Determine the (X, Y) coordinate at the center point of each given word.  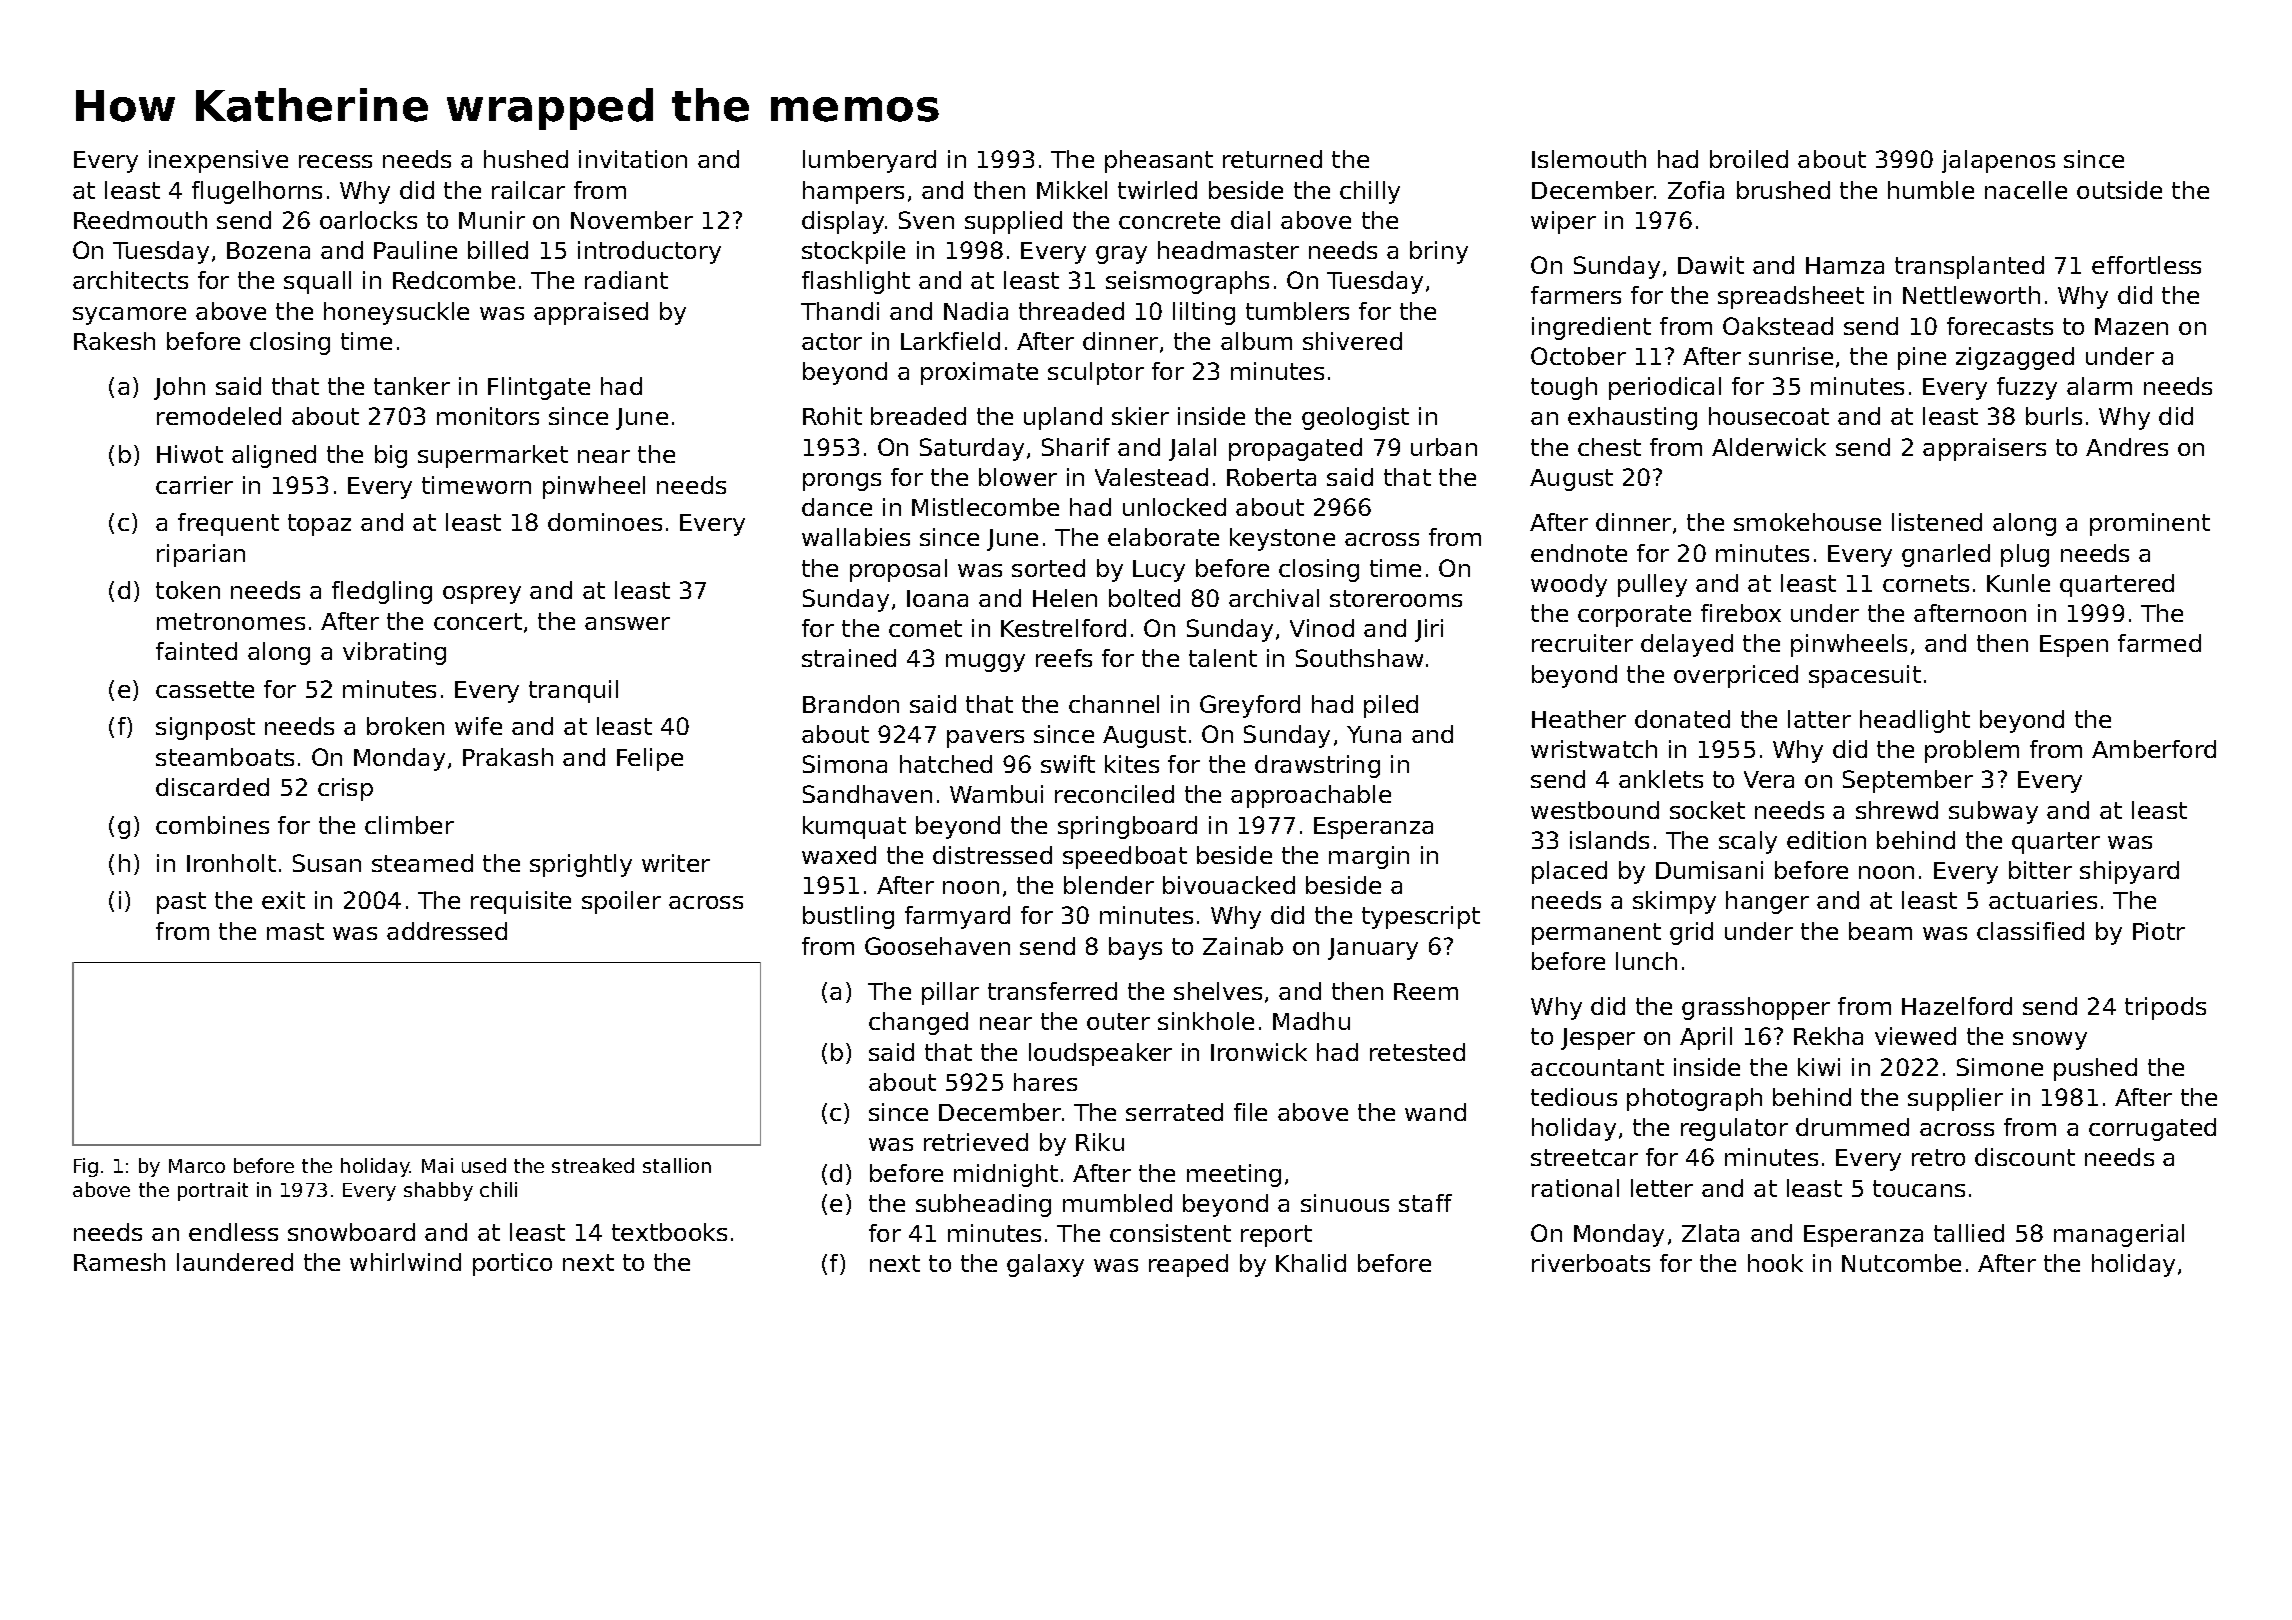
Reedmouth (140, 220)
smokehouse (1807, 522)
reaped (1188, 1265)
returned (1272, 159)
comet (925, 628)
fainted (196, 651)
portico (512, 1264)
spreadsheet (1791, 297)
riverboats (1591, 1263)
